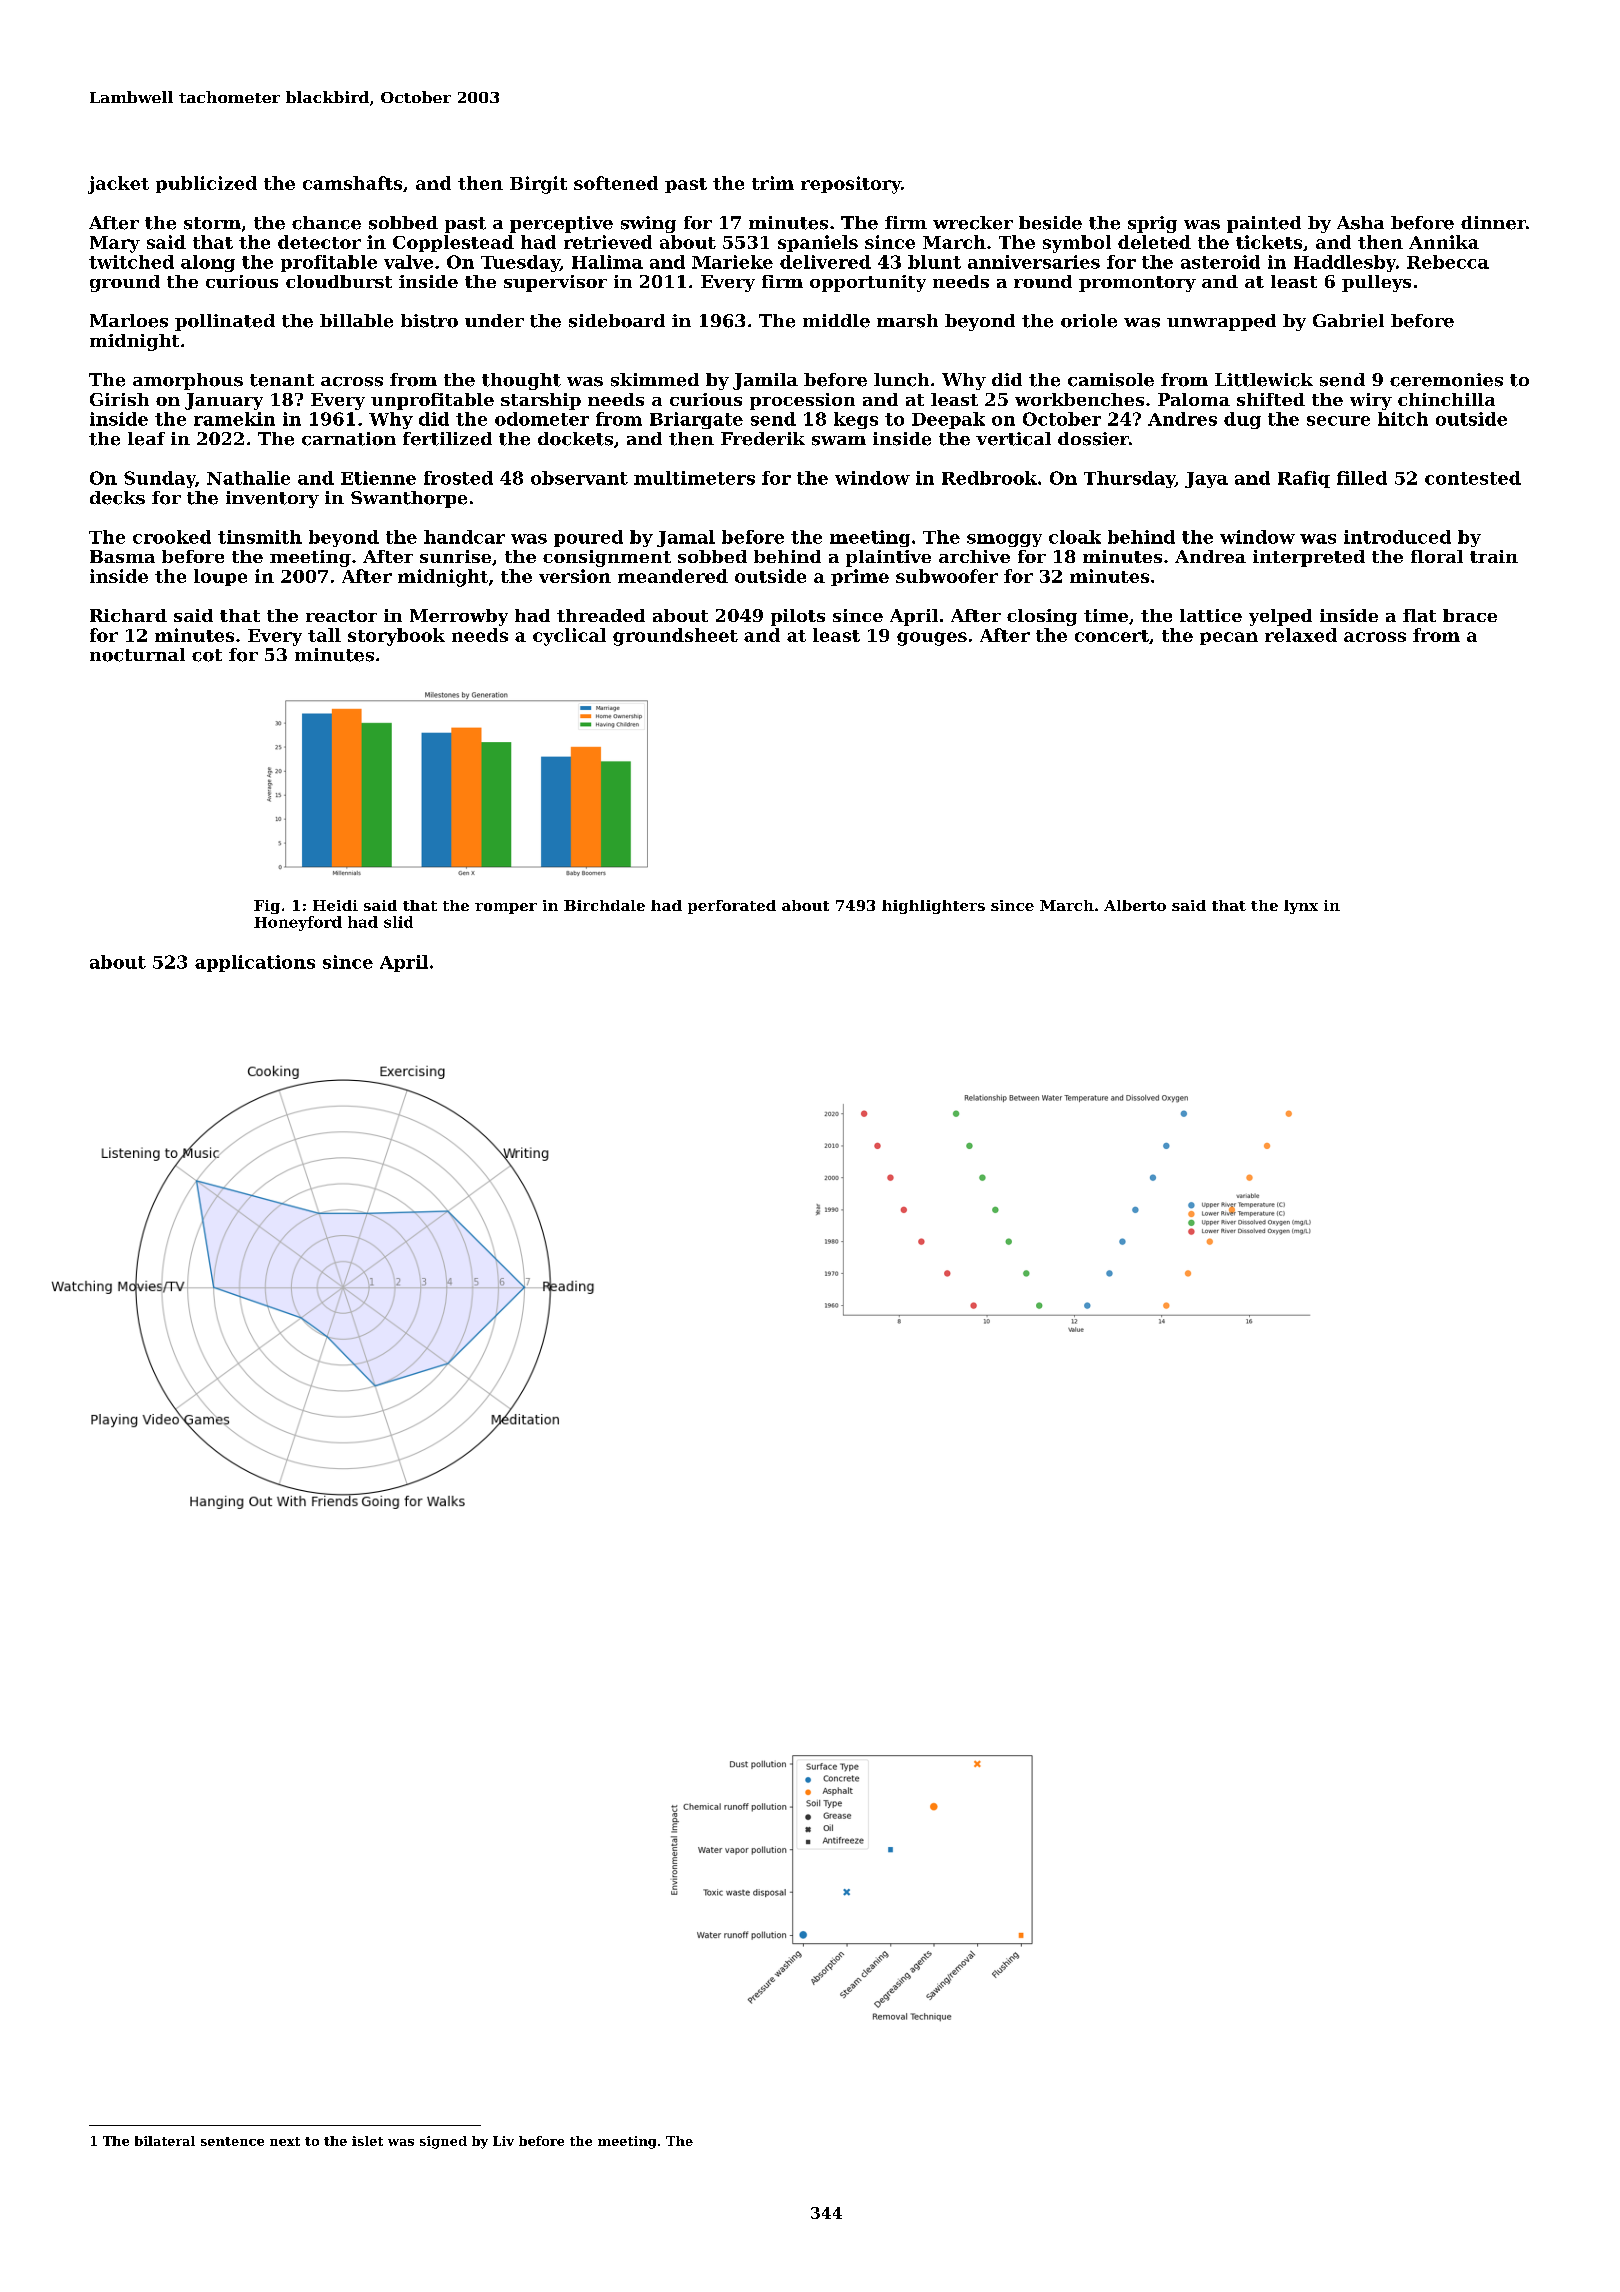  I want to click on lynx, so click(1301, 907).
